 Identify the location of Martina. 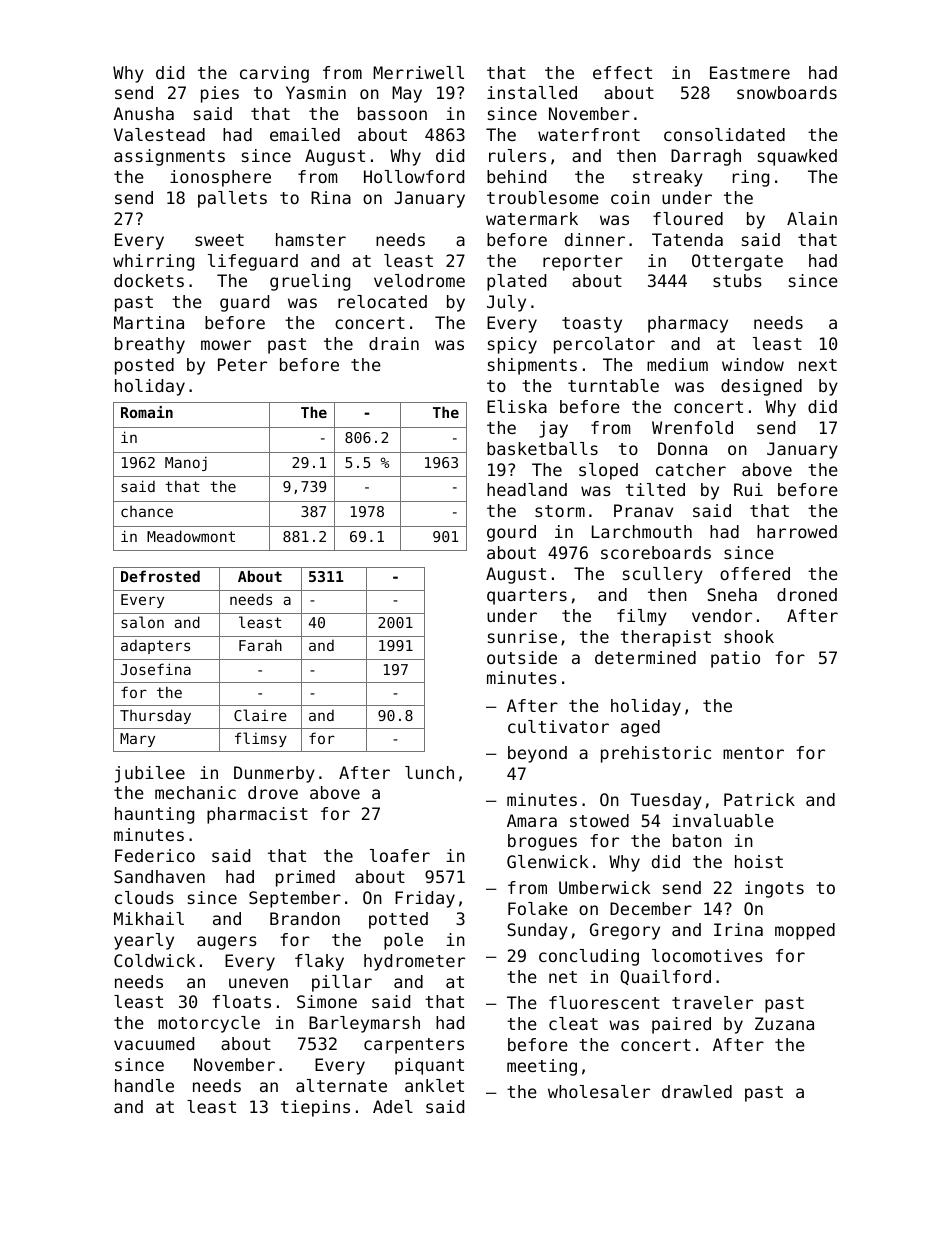
(149, 322).
